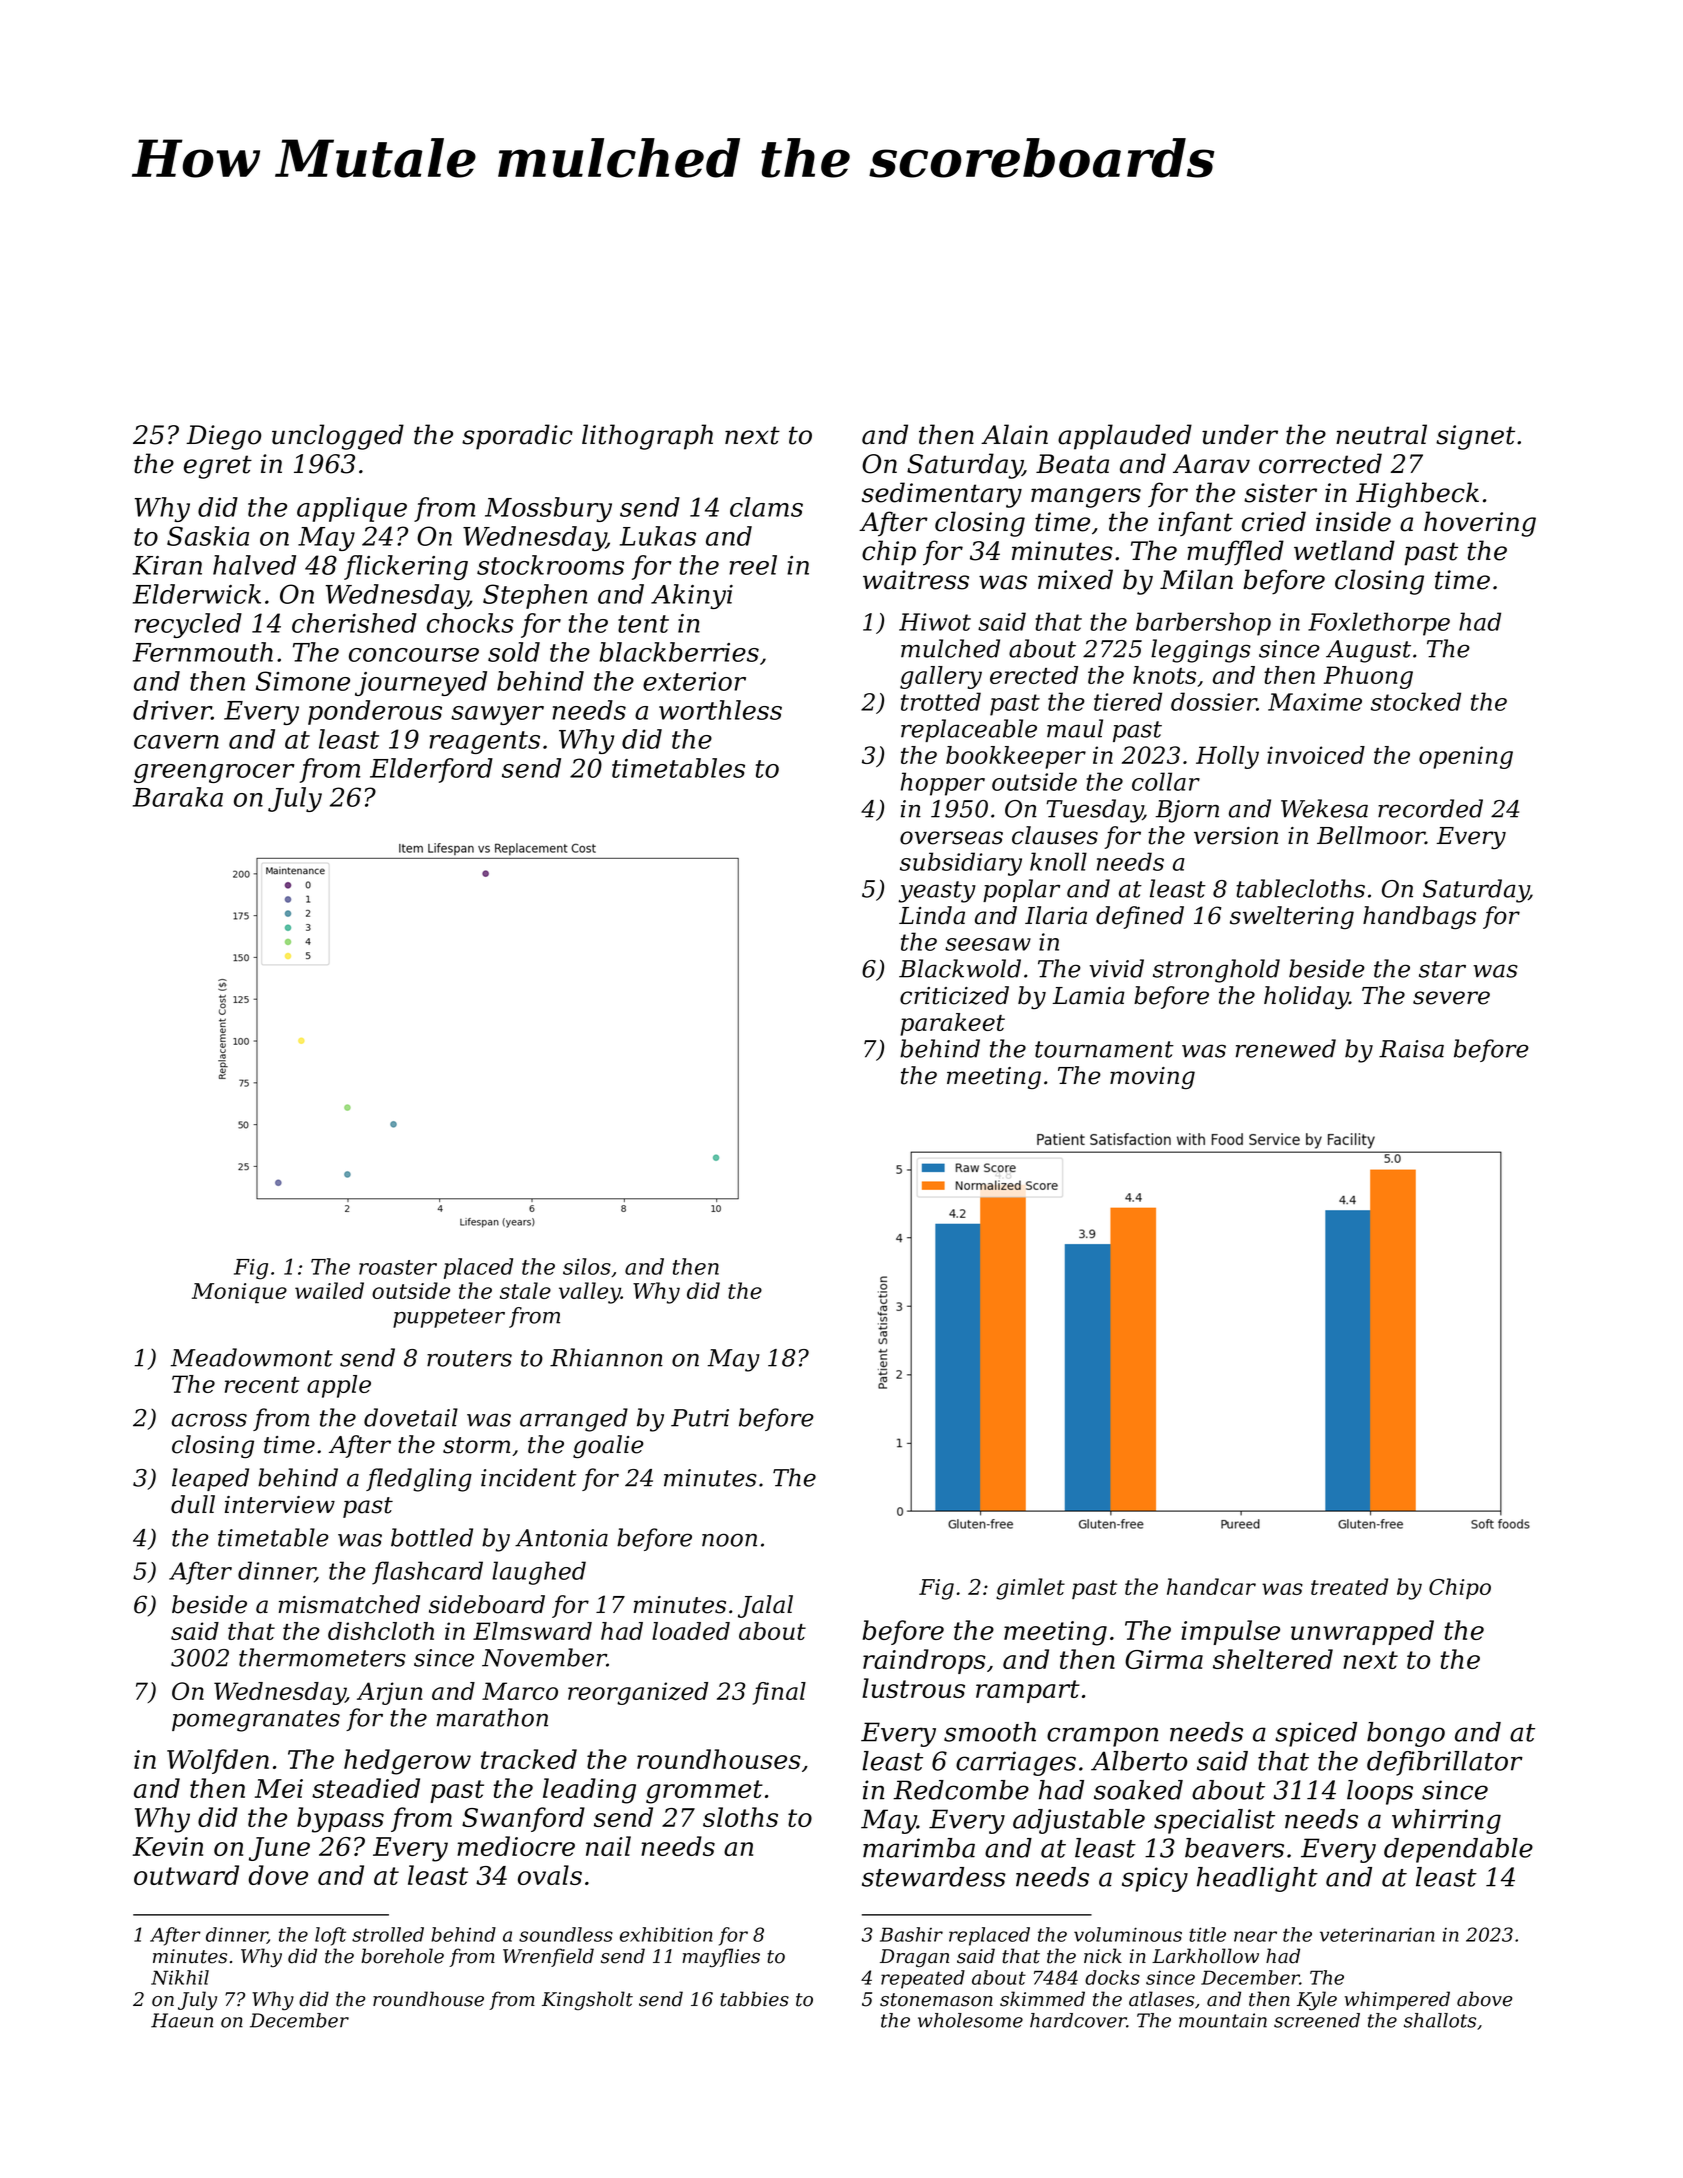 This screenshot has height=2178, width=1683. I want to click on Elderford, so click(431, 770).
